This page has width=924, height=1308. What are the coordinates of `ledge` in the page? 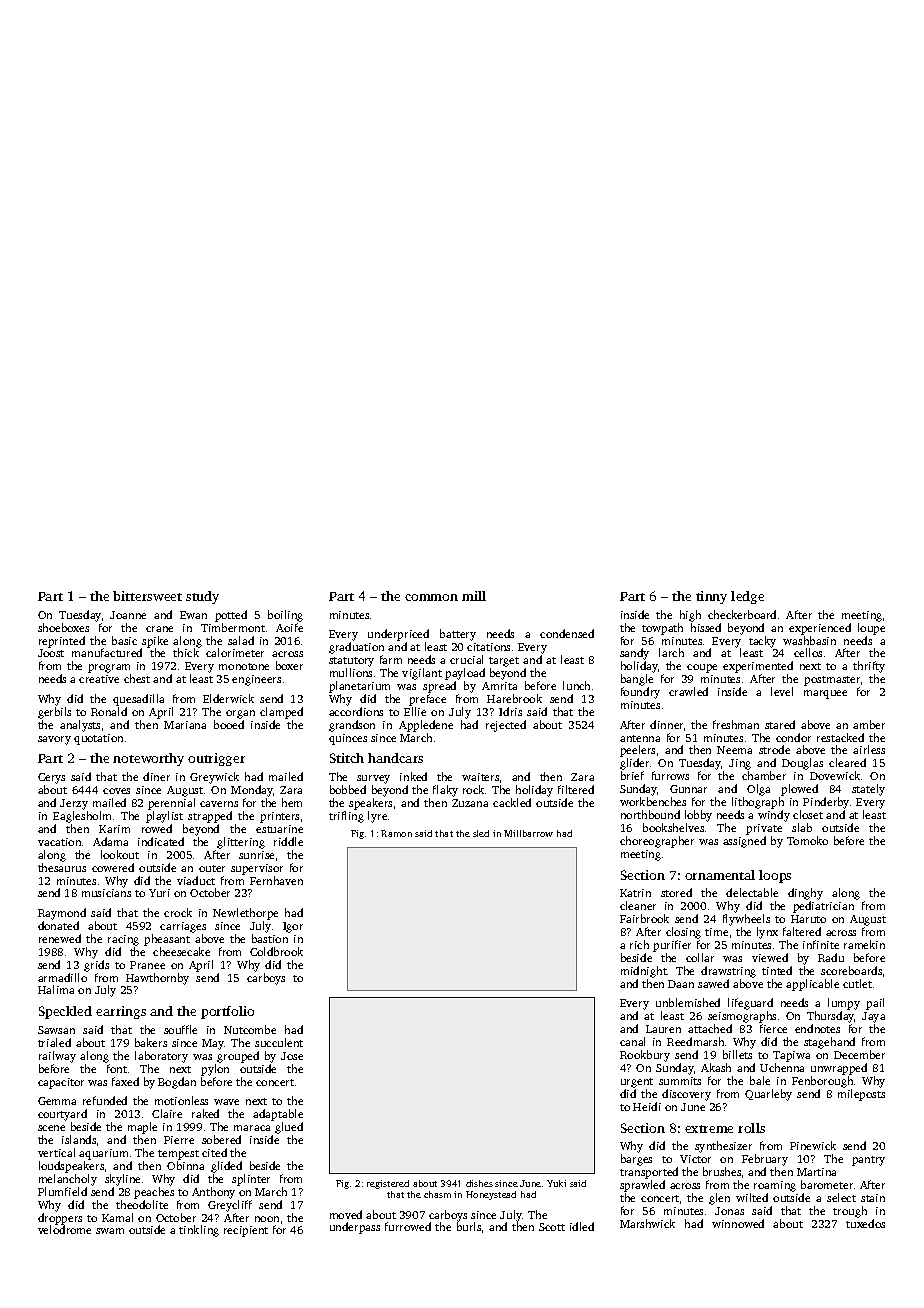 It's located at (747, 597).
